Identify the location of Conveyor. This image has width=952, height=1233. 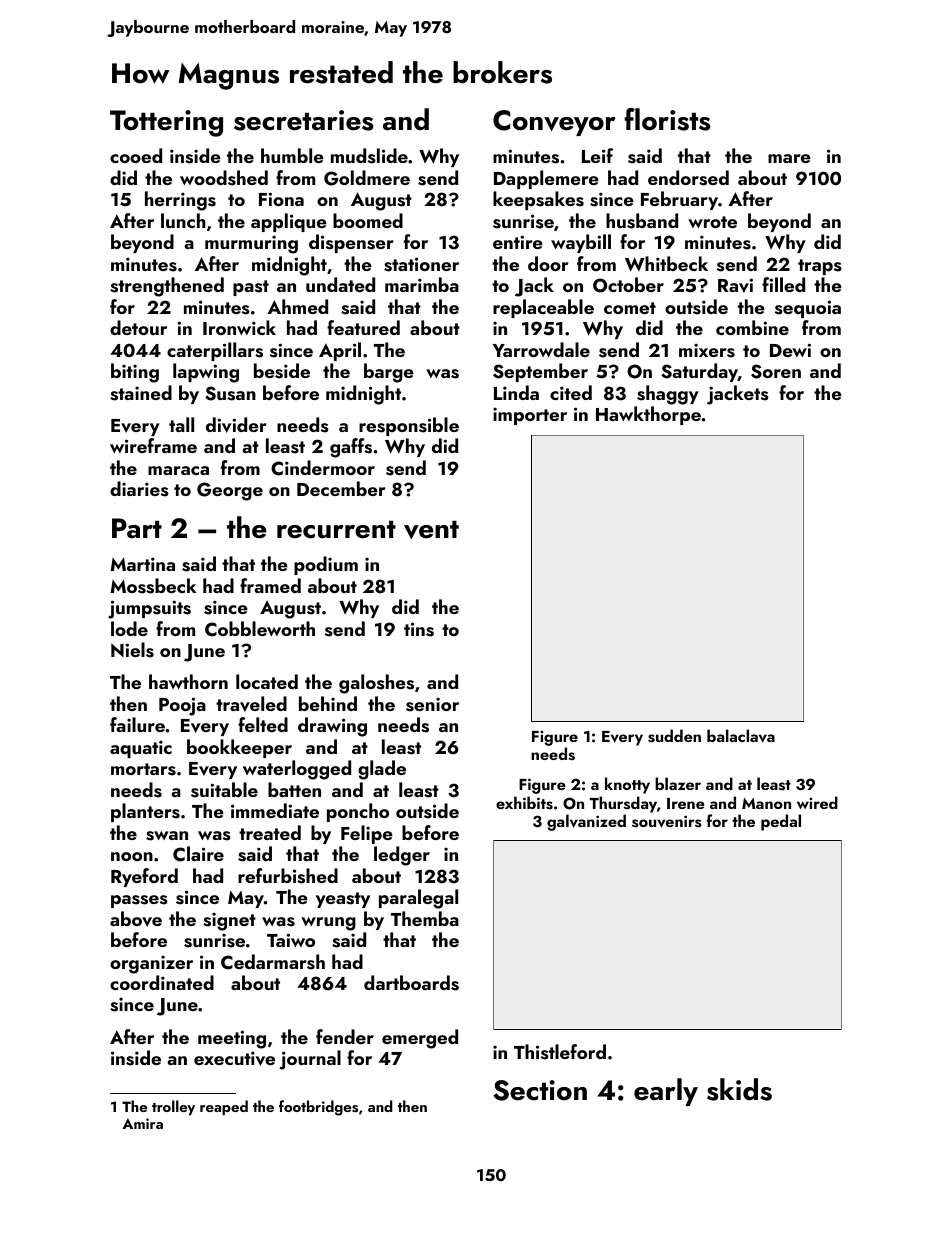
(554, 123).
